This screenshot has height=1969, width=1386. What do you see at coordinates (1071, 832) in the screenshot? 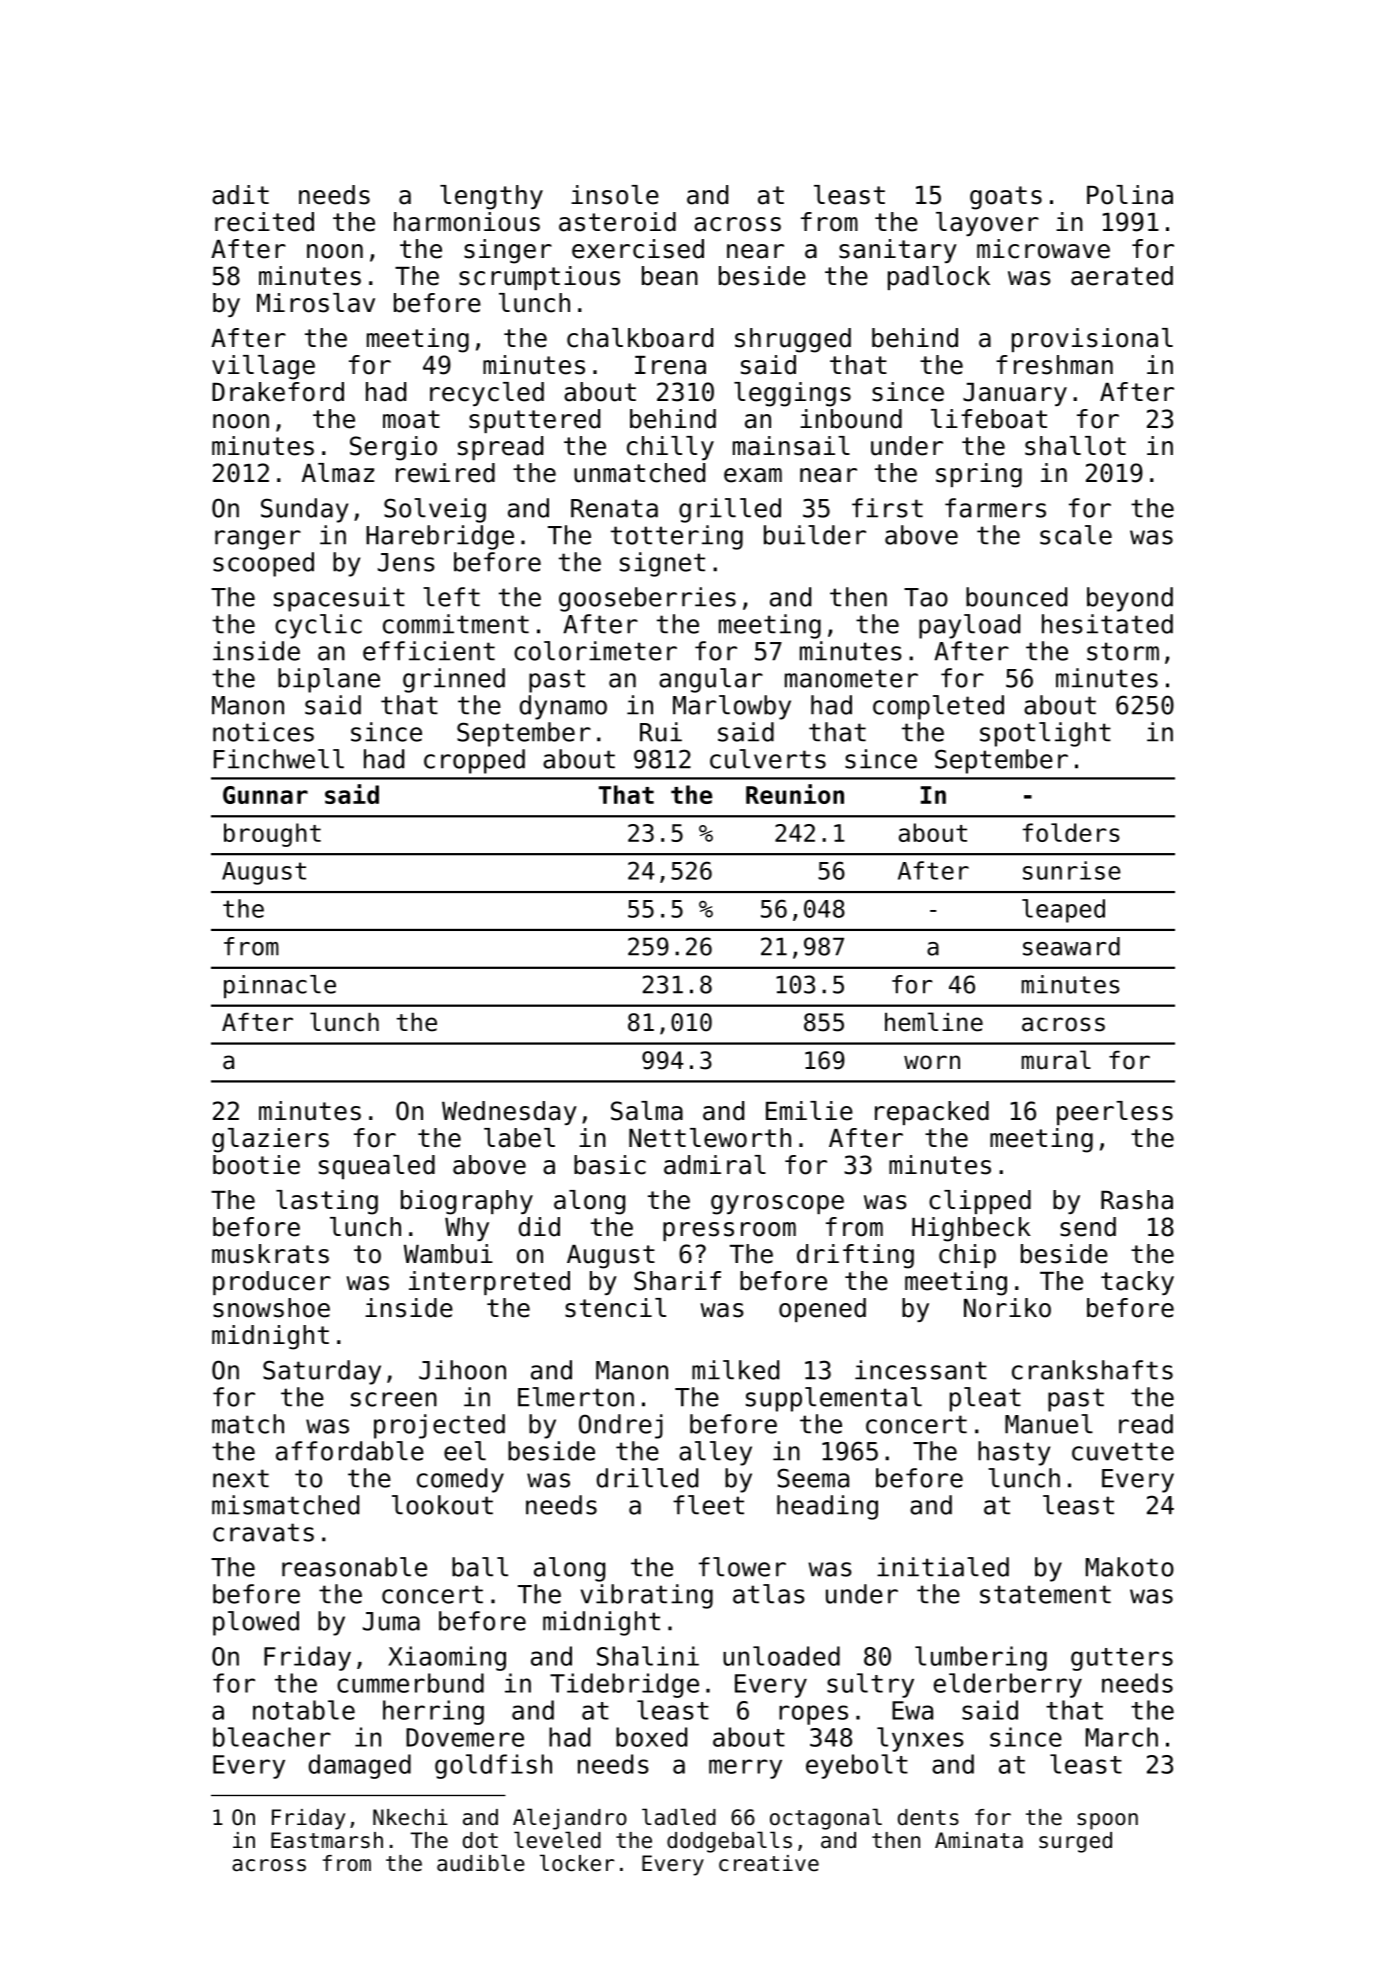
I see `folders` at bounding box center [1071, 832].
